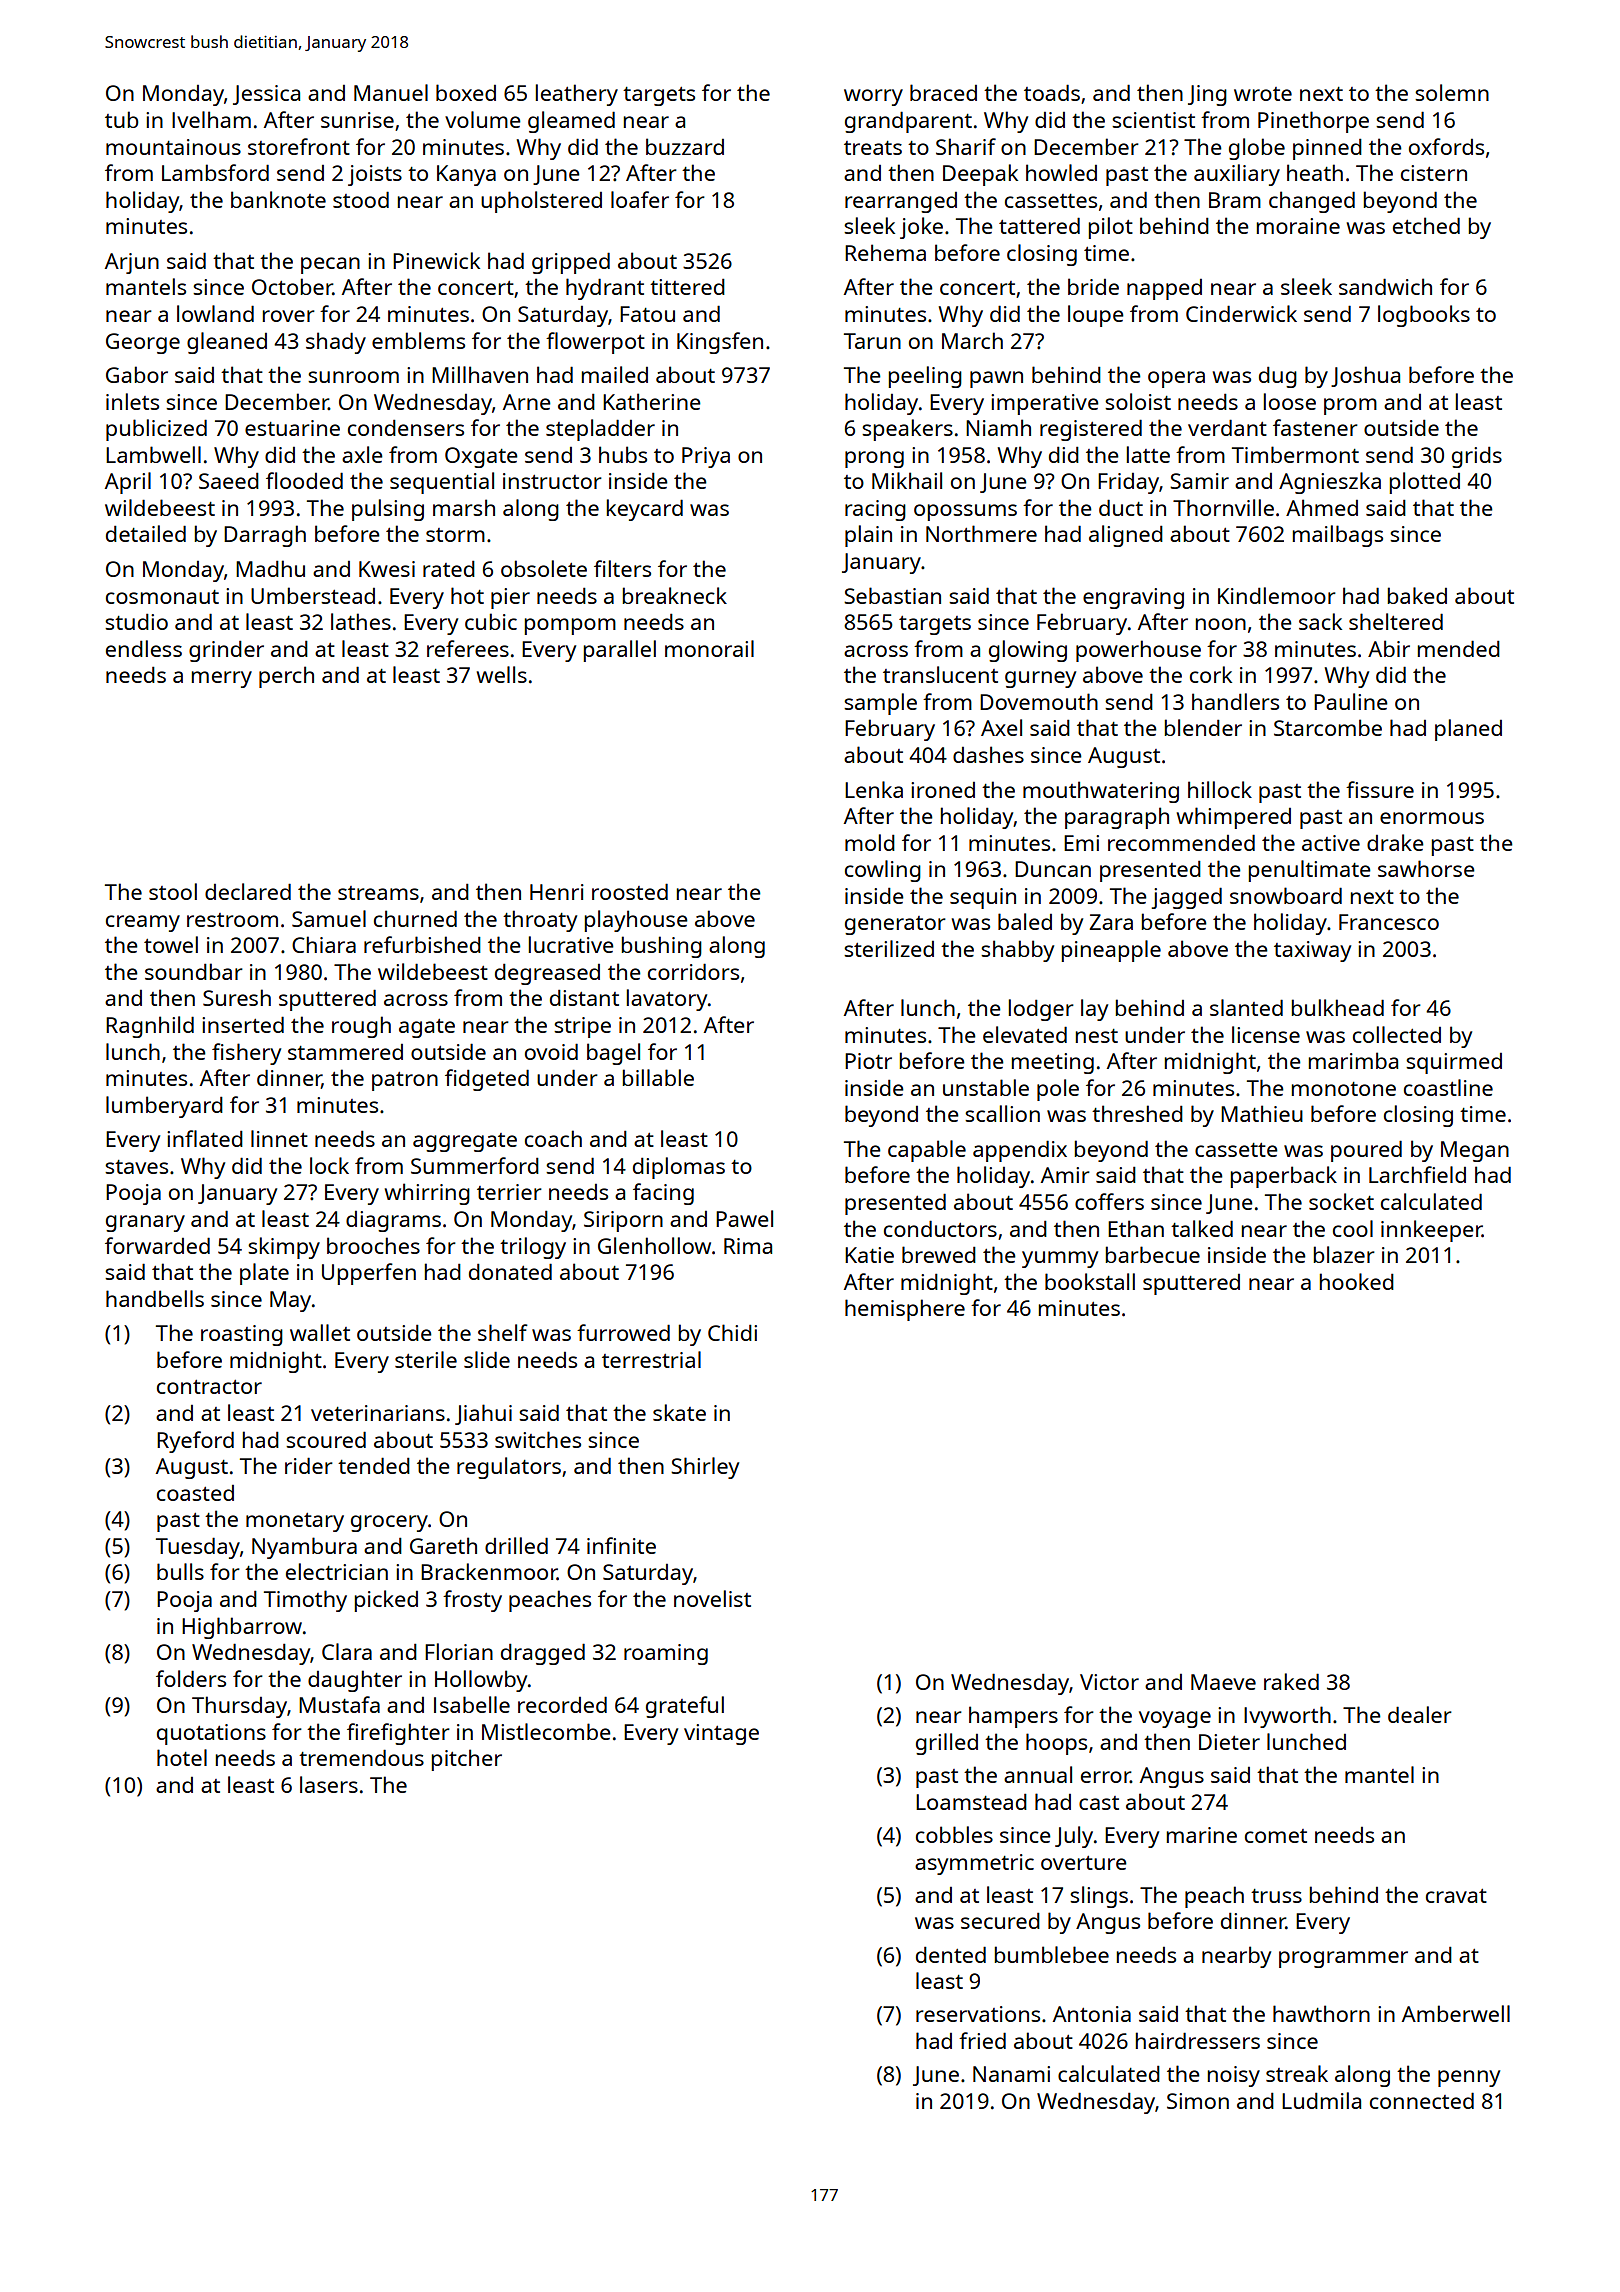  What do you see at coordinates (191, 1678) in the screenshot?
I see `folders` at bounding box center [191, 1678].
